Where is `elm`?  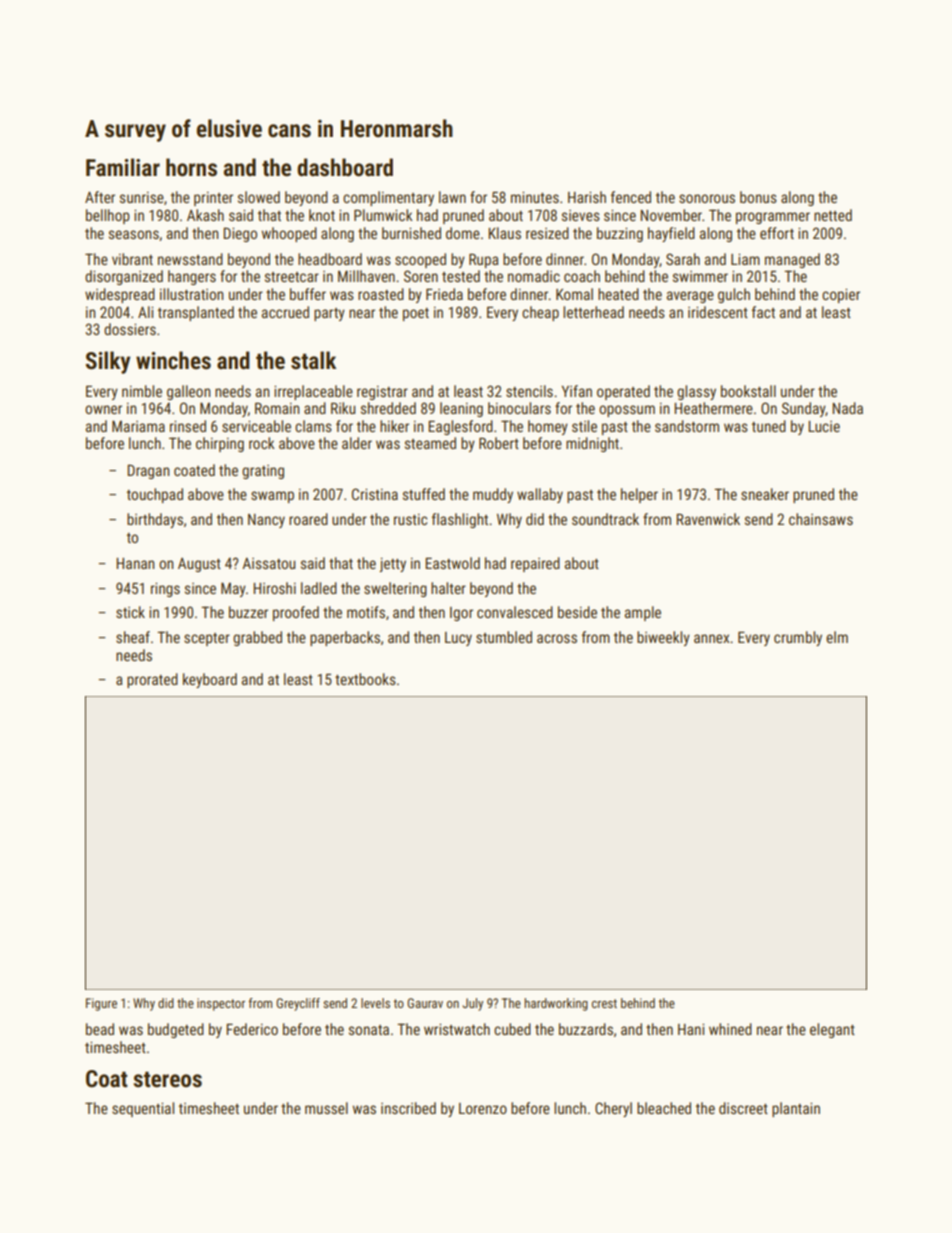 elm is located at coordinates (837, 637).
